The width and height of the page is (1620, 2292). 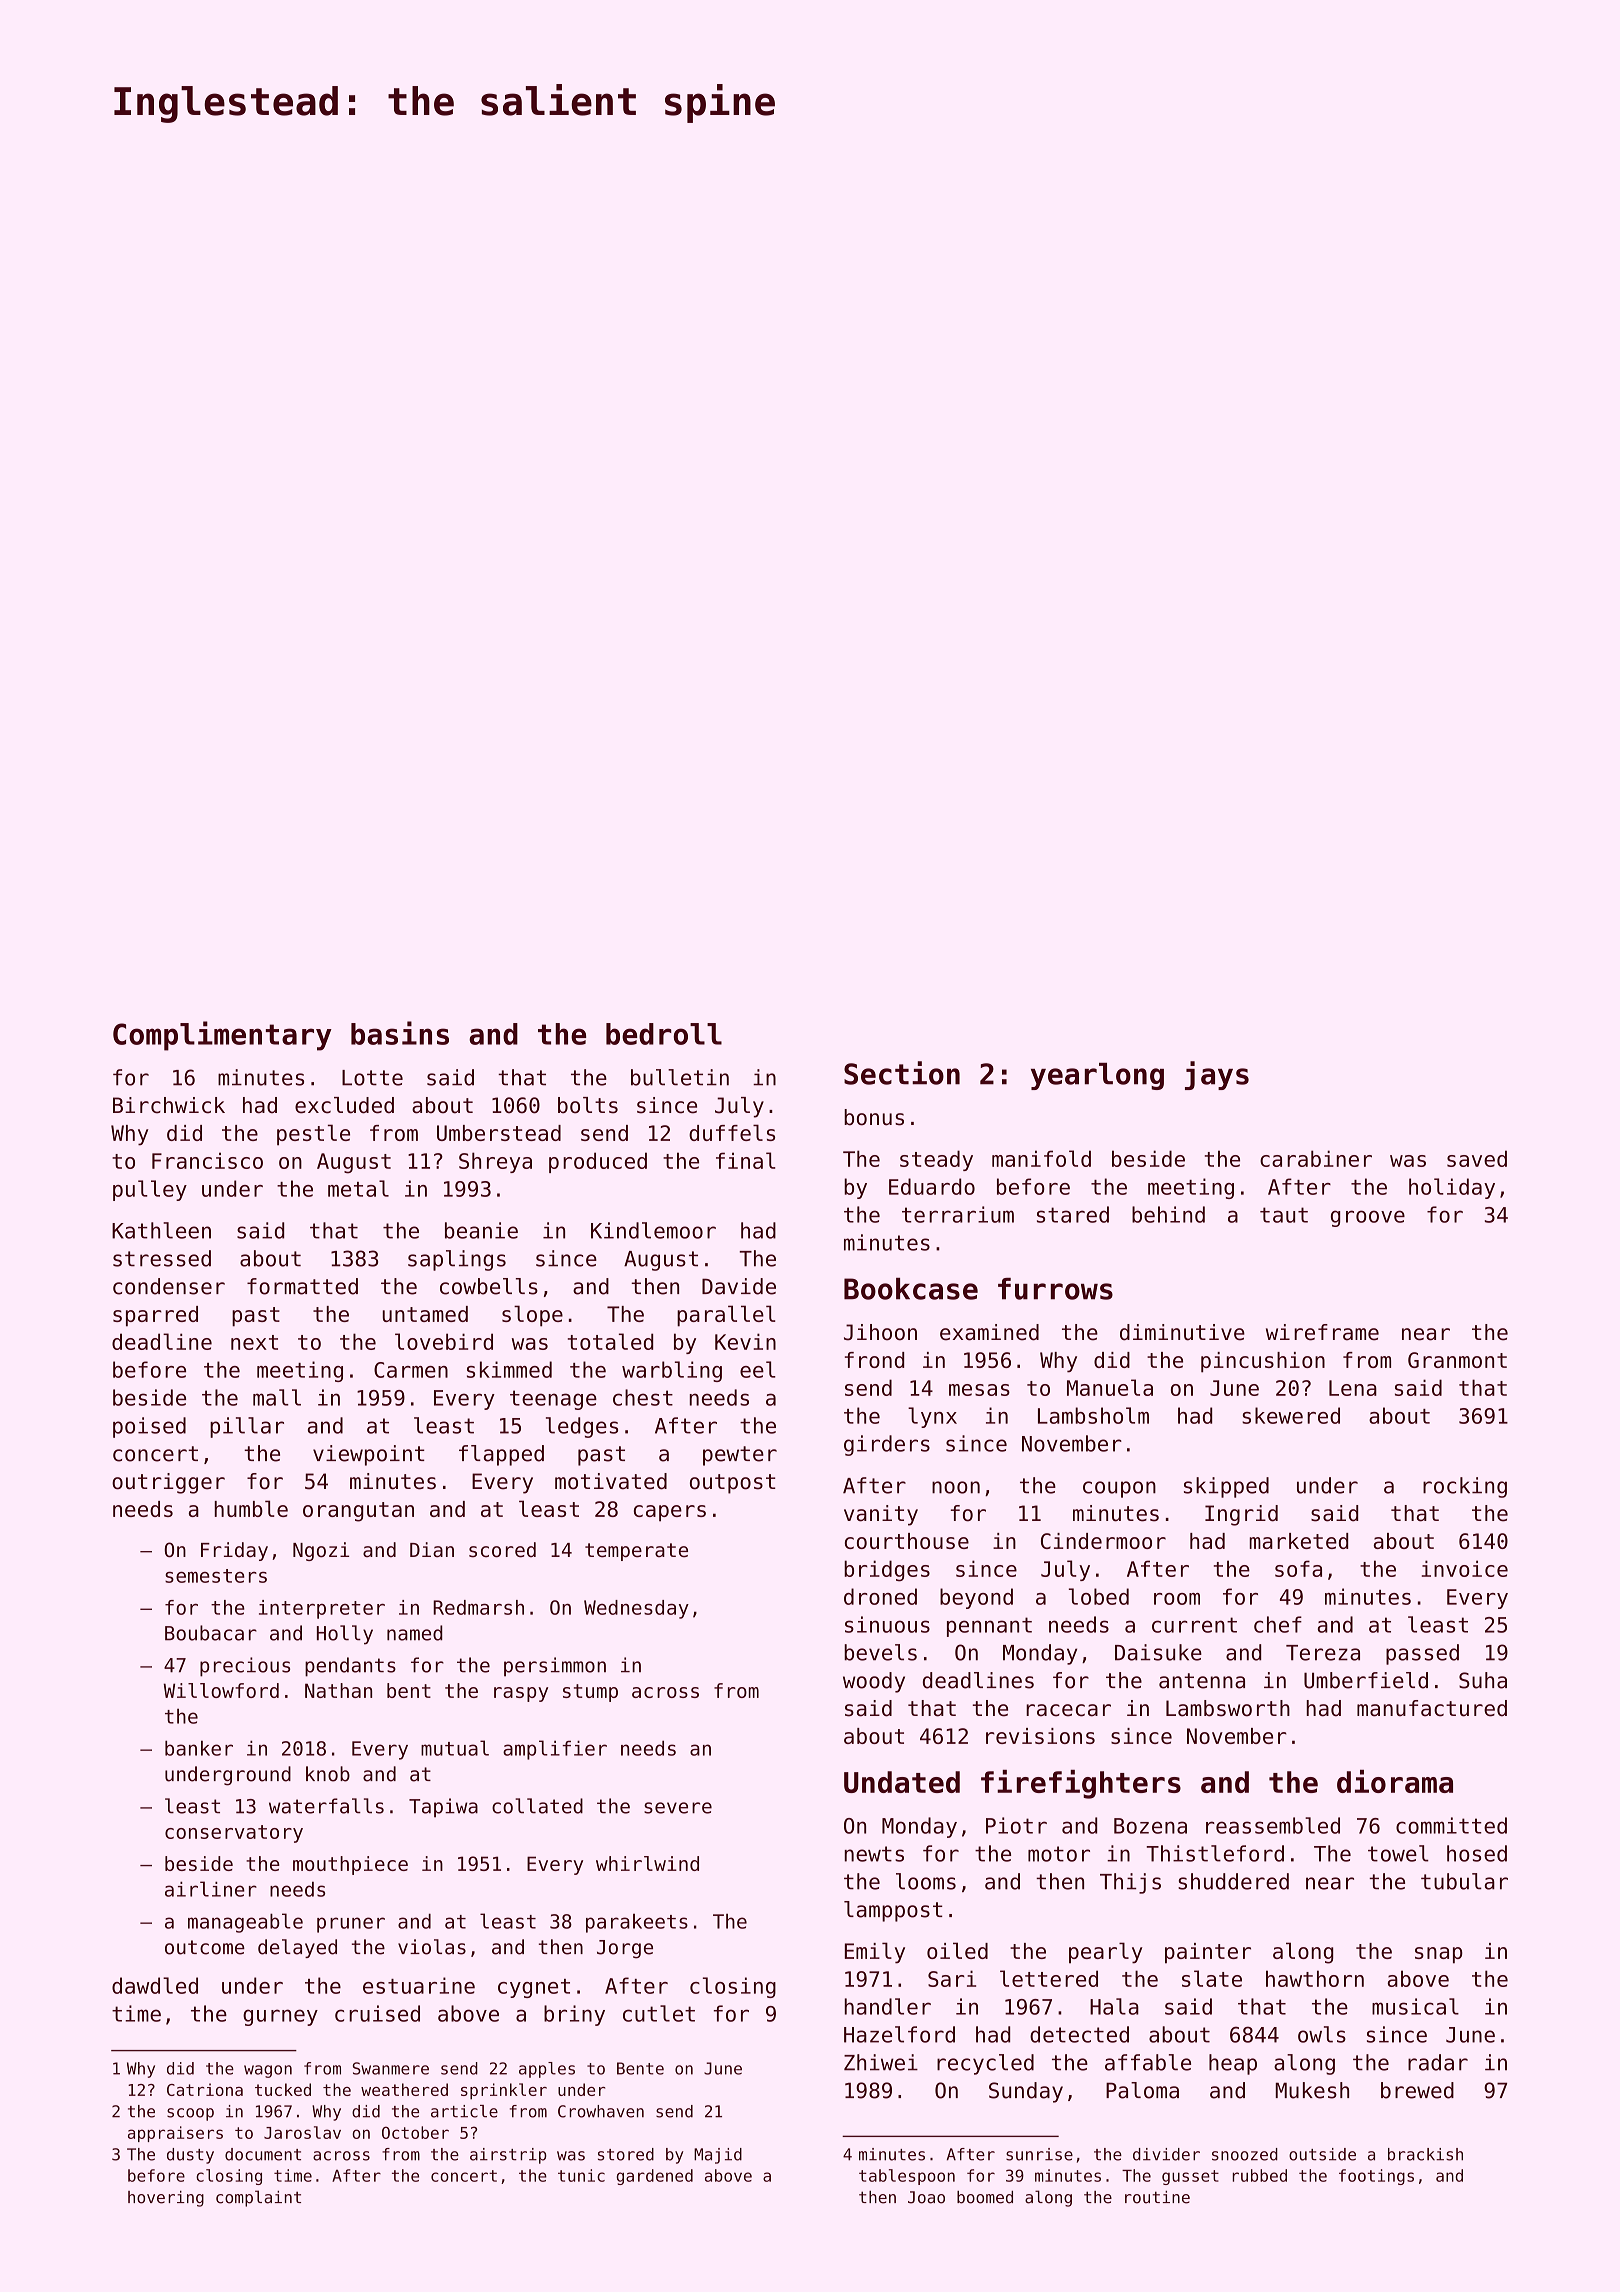 What do you see at coordinates (169, 1105) in the page?
I see `Birchwick` at bounding box center [169, 1105].
